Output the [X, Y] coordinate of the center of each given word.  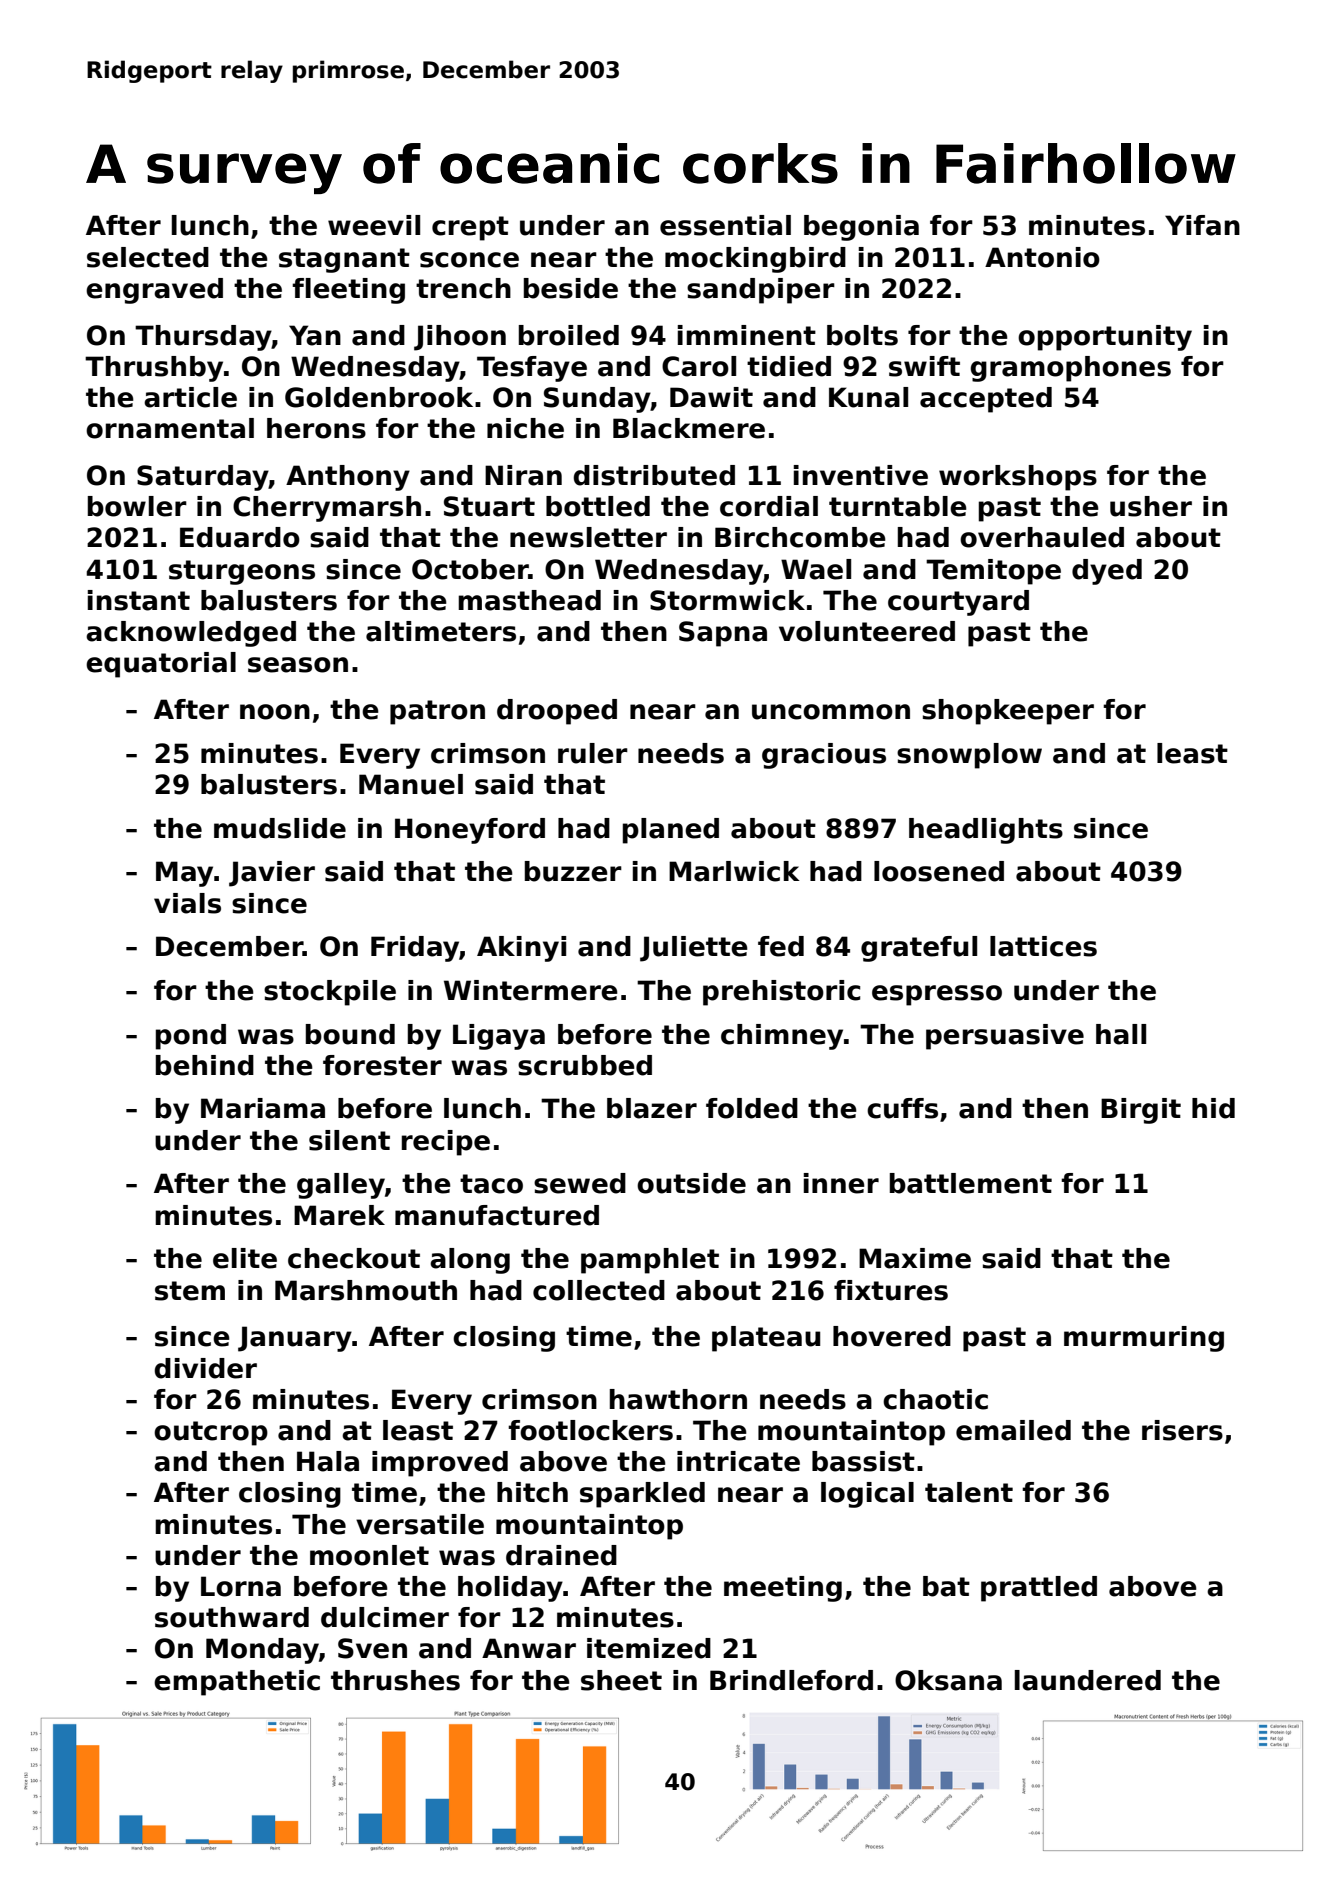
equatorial [161, 665]
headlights [986, 831]
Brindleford [791, 1680]
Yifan [1202, 225]
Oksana [948, 1680]
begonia [861, 228]
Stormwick [727, 600]
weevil [374, 225]
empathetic [237, 1683]
